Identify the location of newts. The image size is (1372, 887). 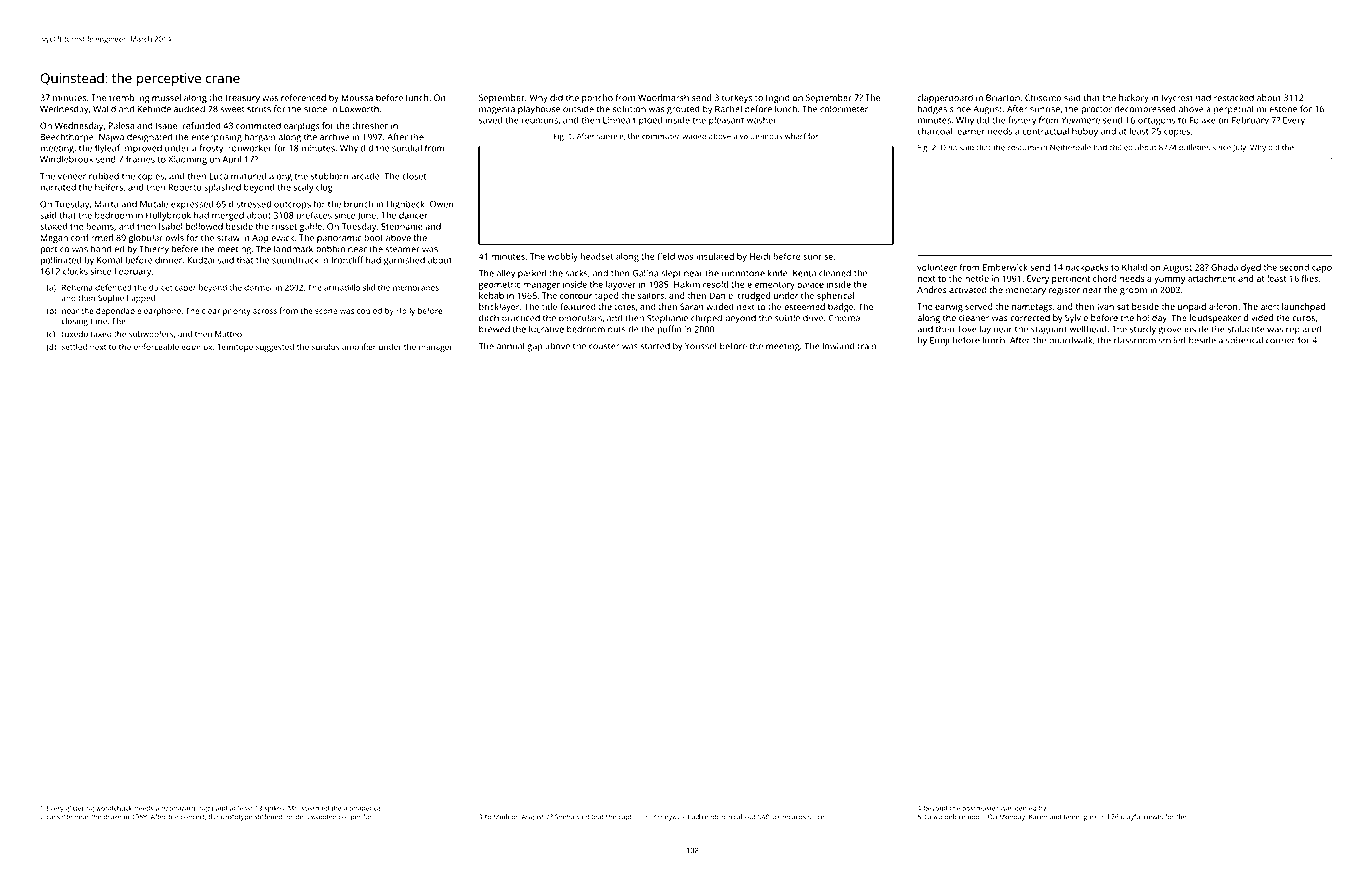
(1153, 817).
